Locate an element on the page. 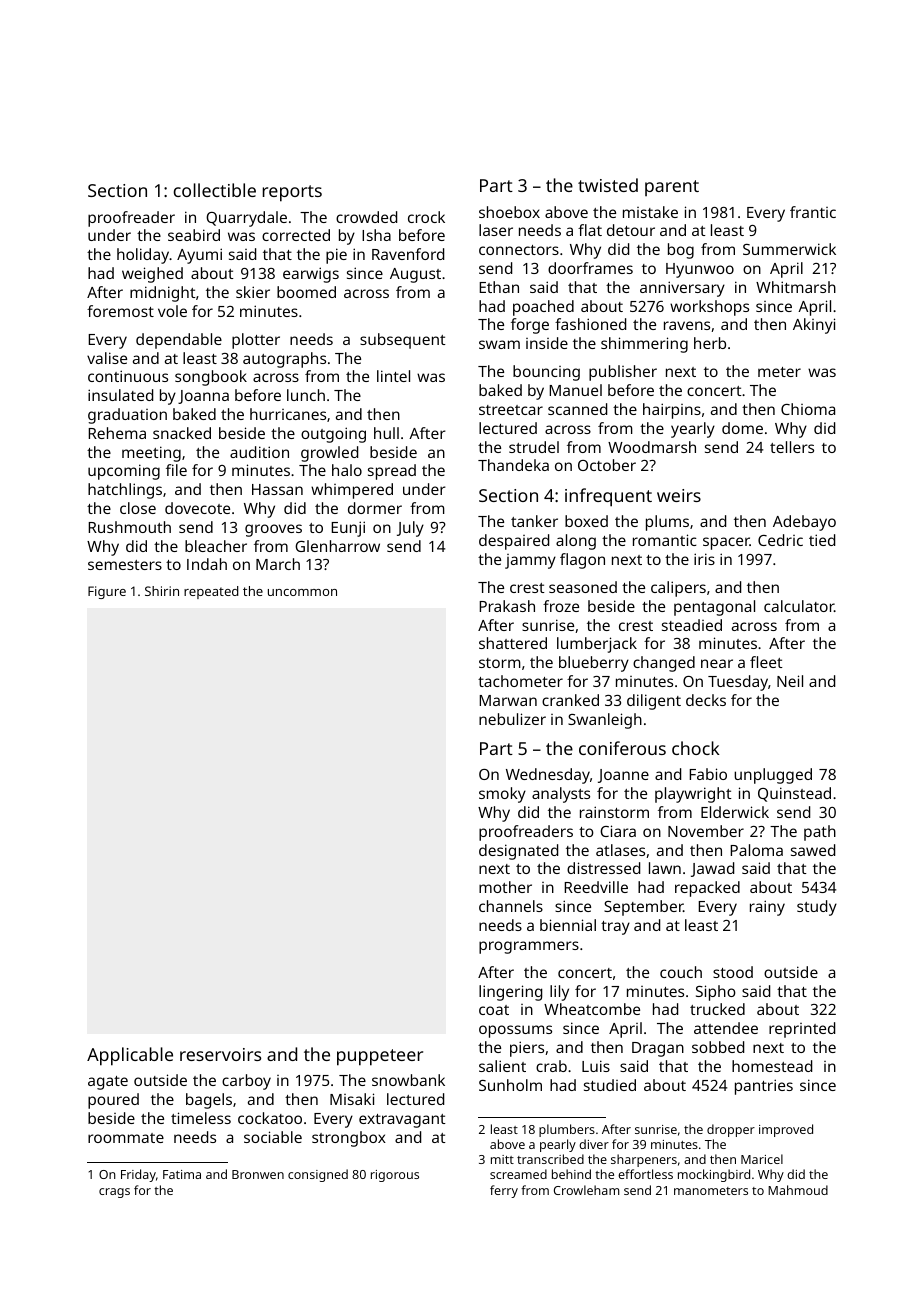 The width and height of the image is (924, 1308). rigorous is located at coordinates (395, 1176).
